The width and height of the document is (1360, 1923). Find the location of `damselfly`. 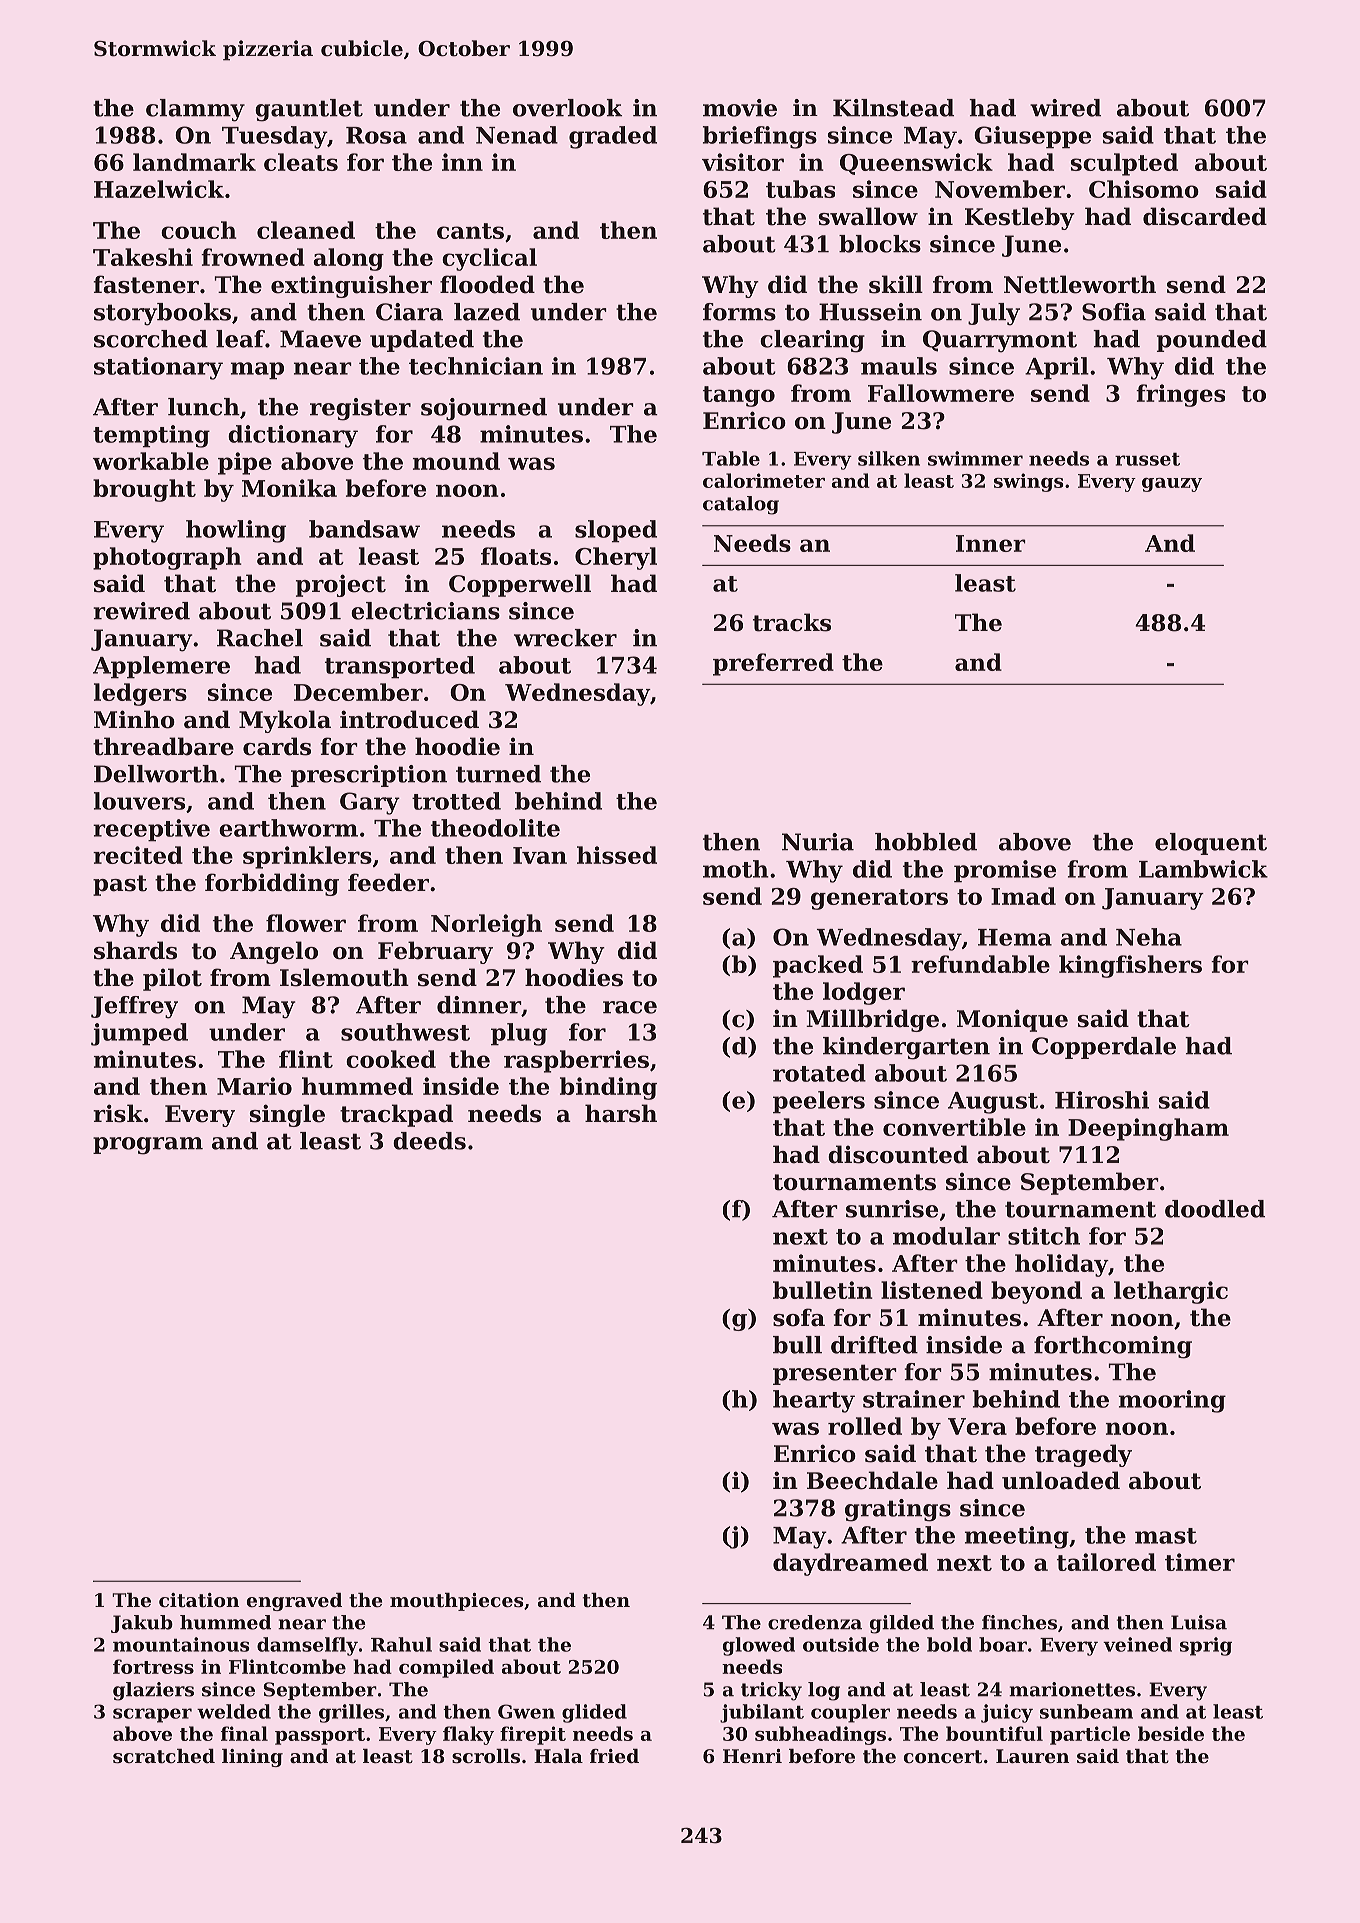

damselfly is located at coordinates (307, 1646).
